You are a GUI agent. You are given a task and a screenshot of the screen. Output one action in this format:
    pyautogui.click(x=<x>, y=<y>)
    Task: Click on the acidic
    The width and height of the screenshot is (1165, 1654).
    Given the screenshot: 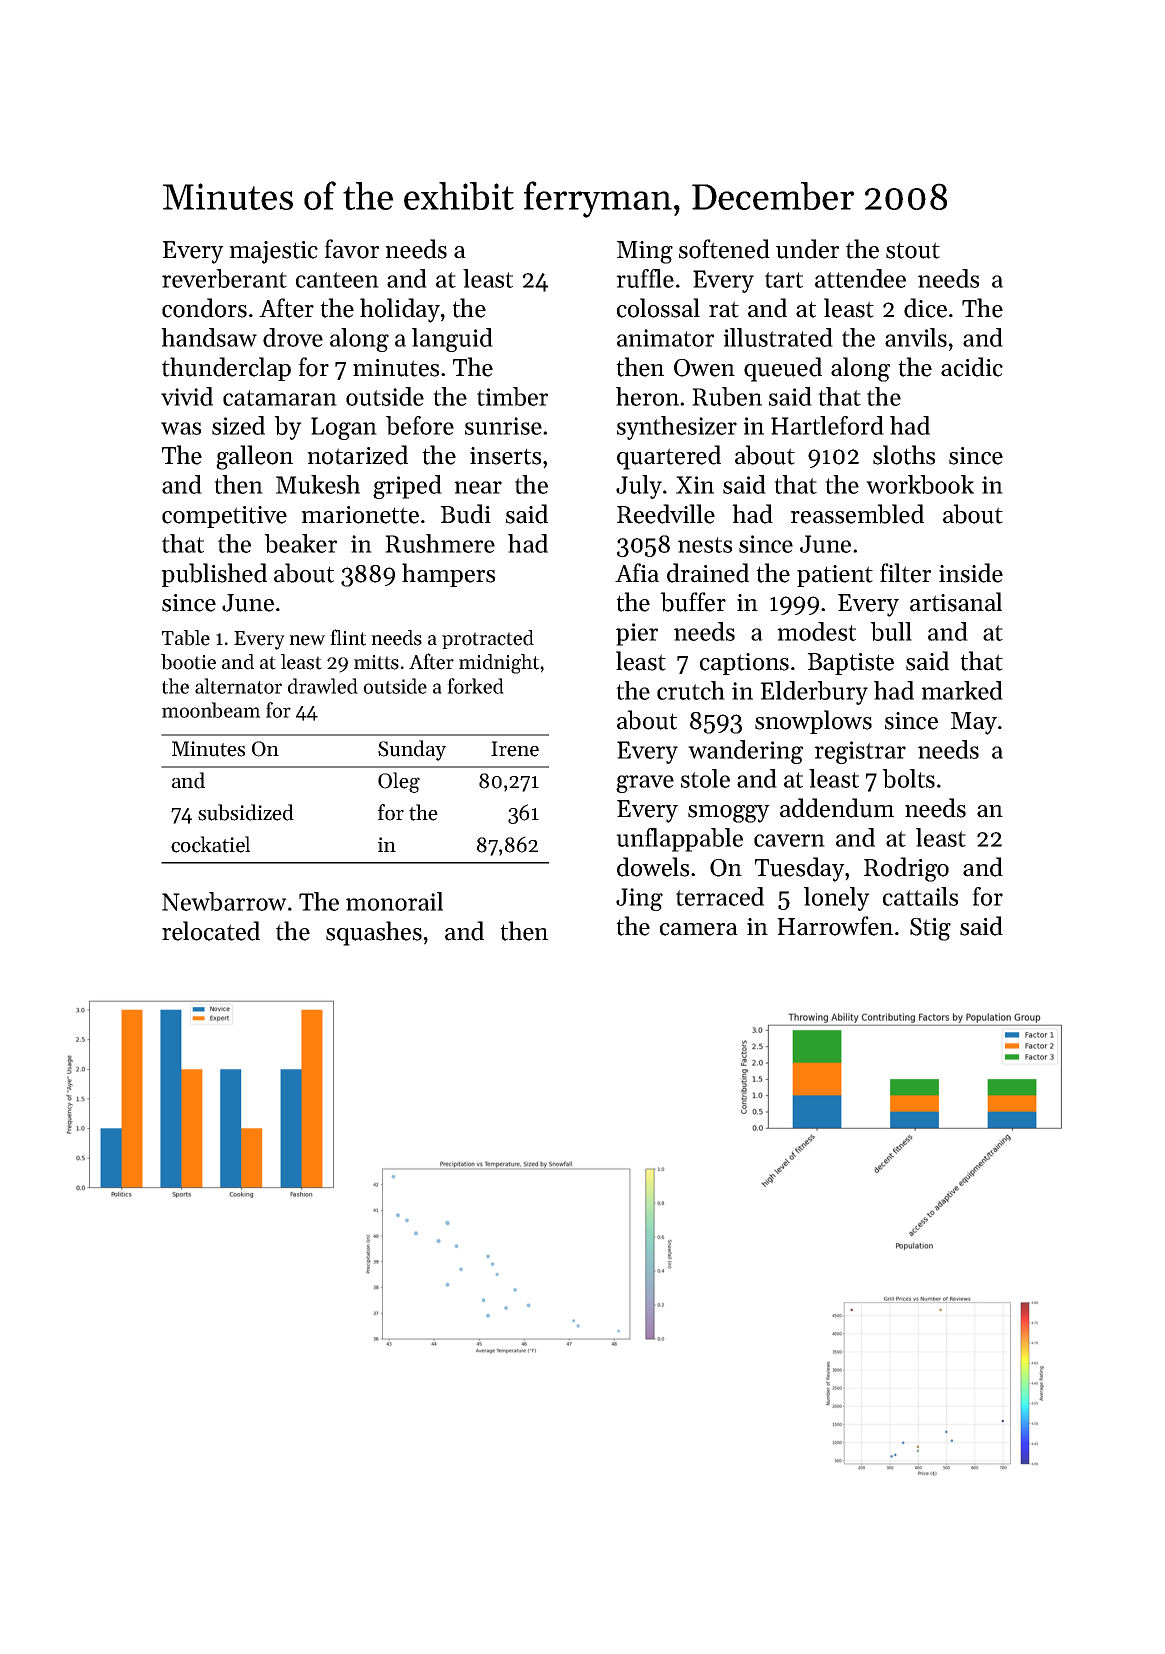 What is the action you would take?
    pyautogui.click(x=972, y=367)
